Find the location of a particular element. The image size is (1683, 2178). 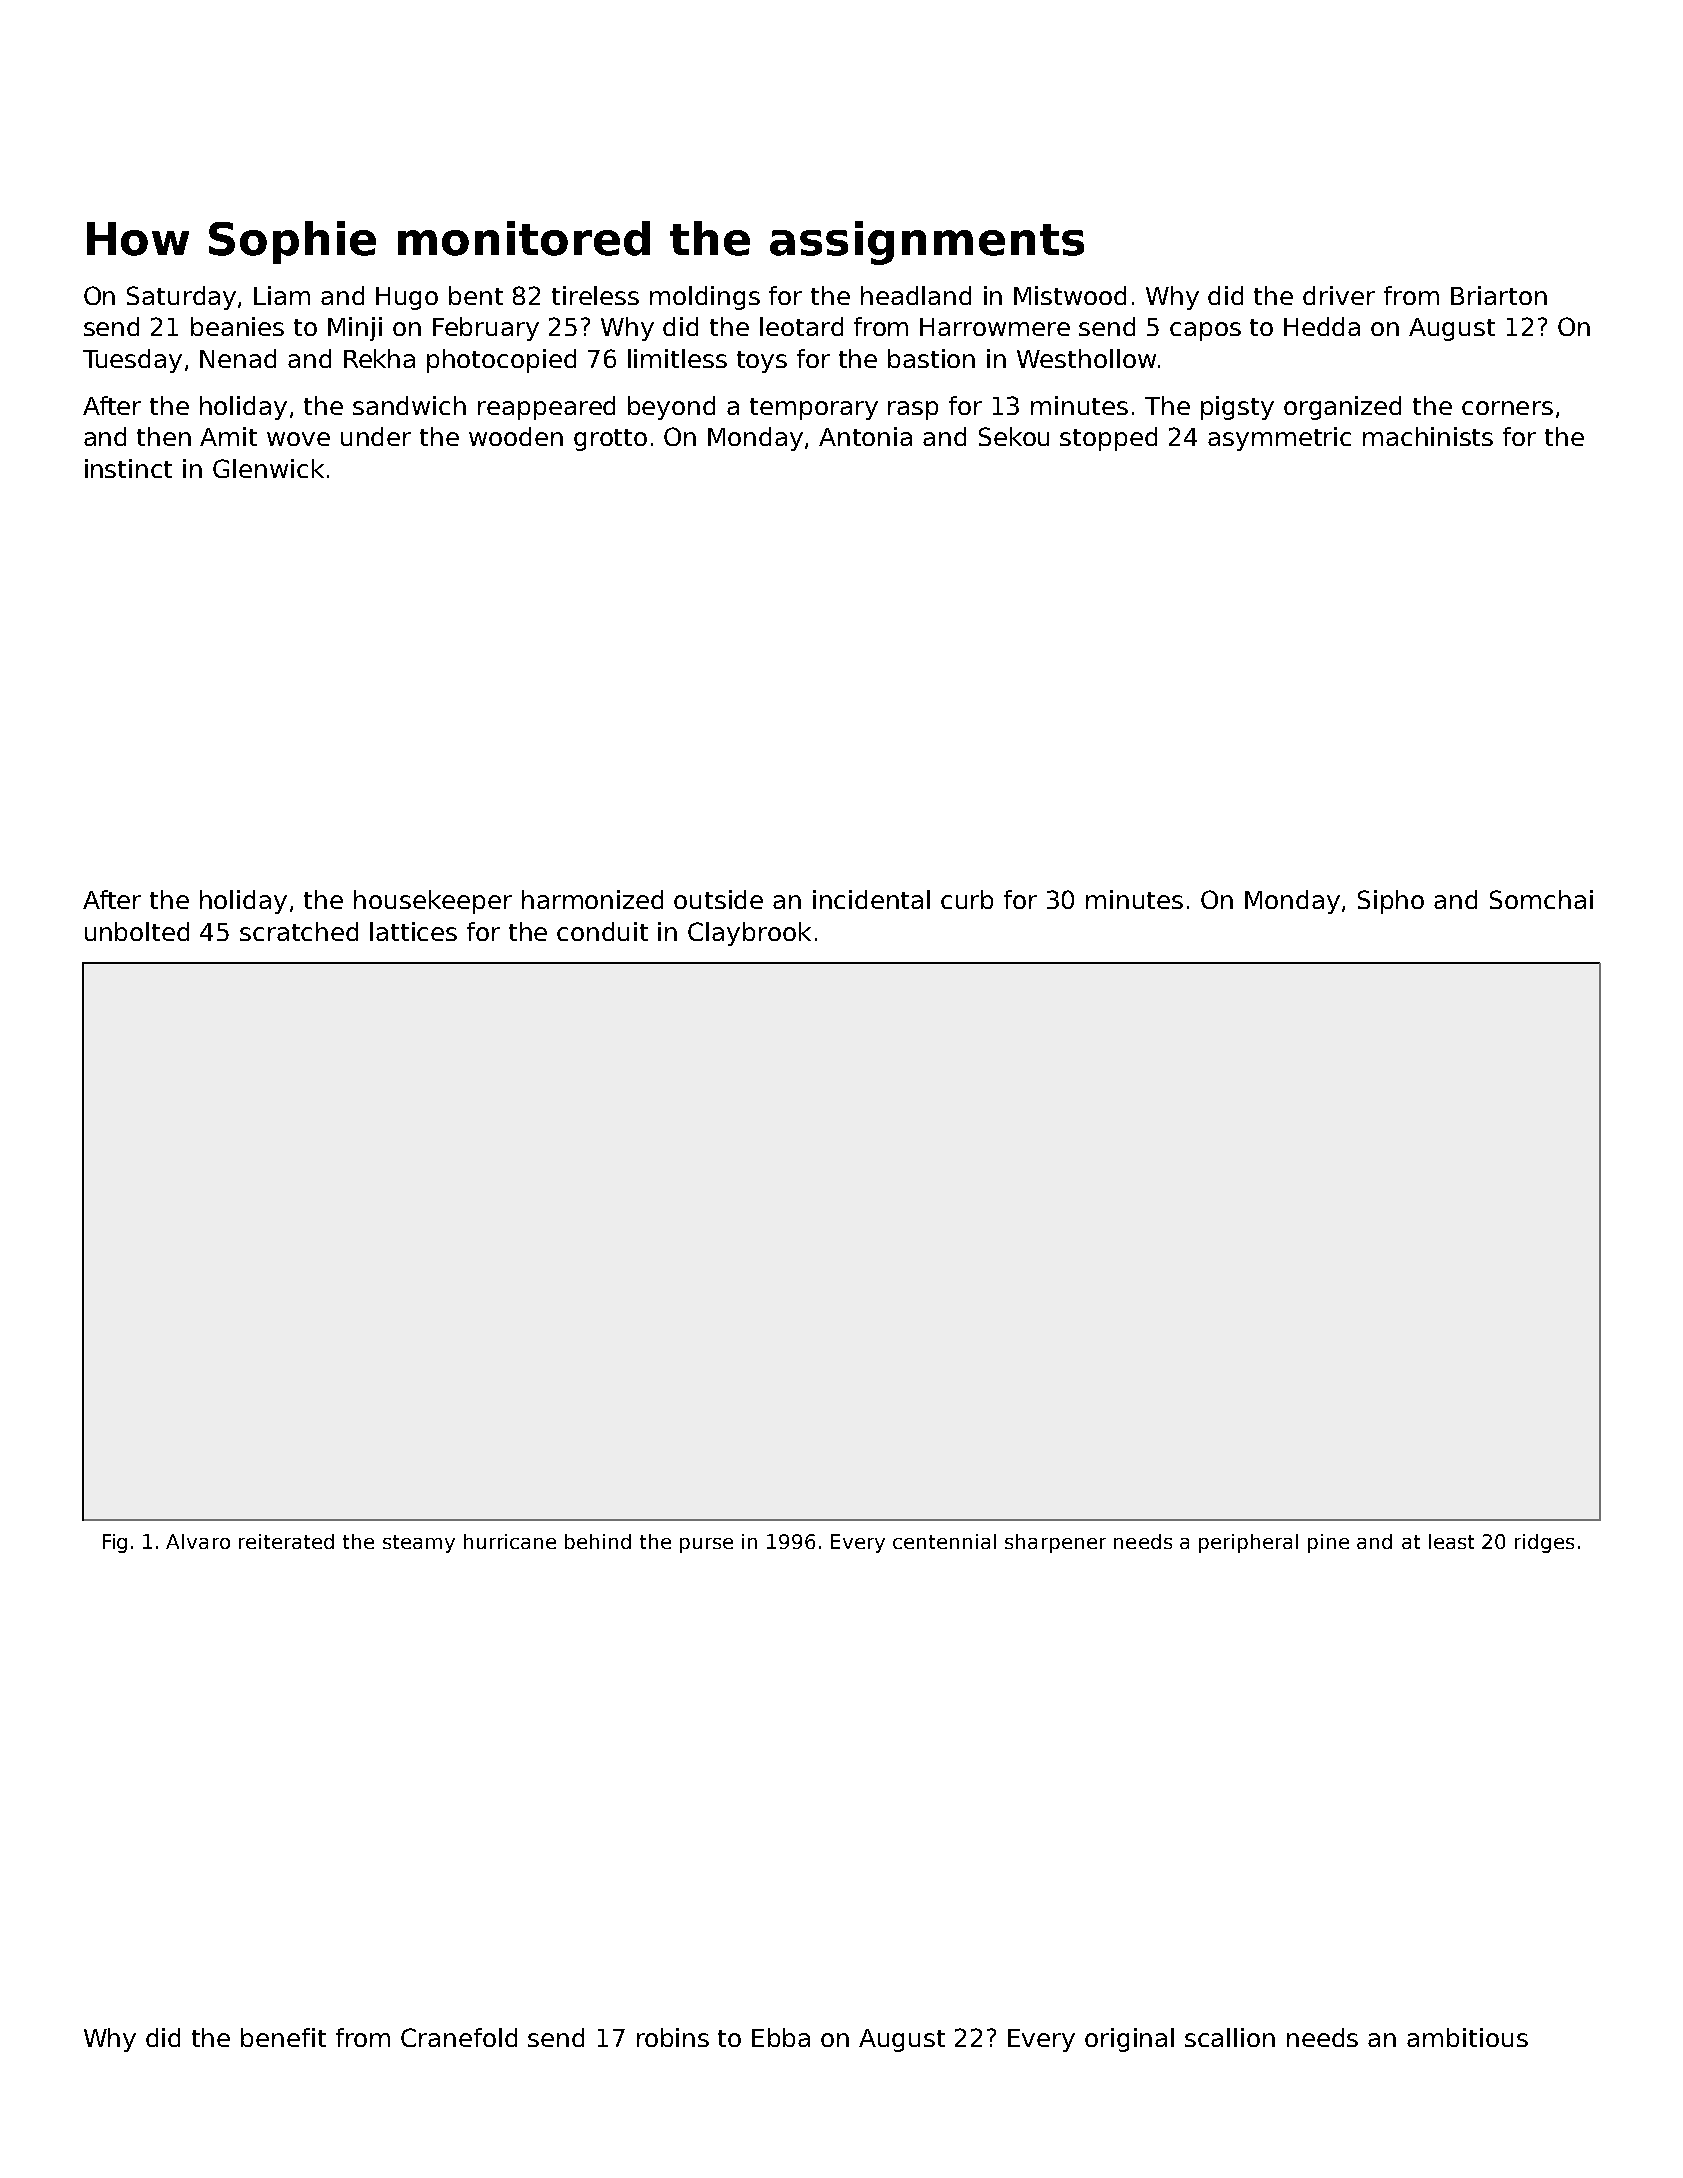

Briarton is located at coordinates (1499, 295).
